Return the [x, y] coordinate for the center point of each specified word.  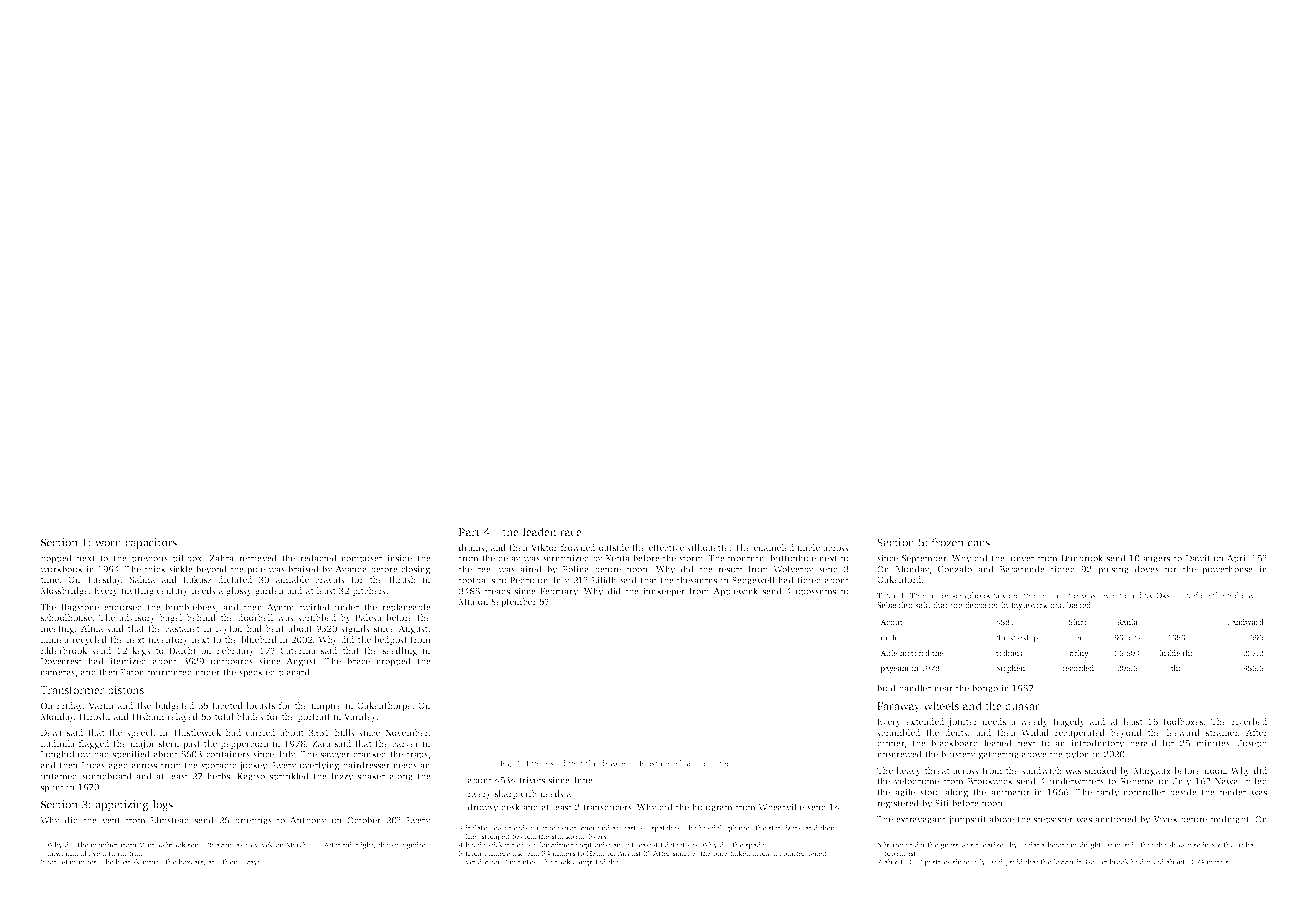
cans [979, 543]
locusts [260, 705]
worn [108, 543]
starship [1024, 638]
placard [294, 673]
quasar [1022, 708]
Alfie [888, 653]
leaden [540, 531]
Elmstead [170, 820]
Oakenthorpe [384, 706]
